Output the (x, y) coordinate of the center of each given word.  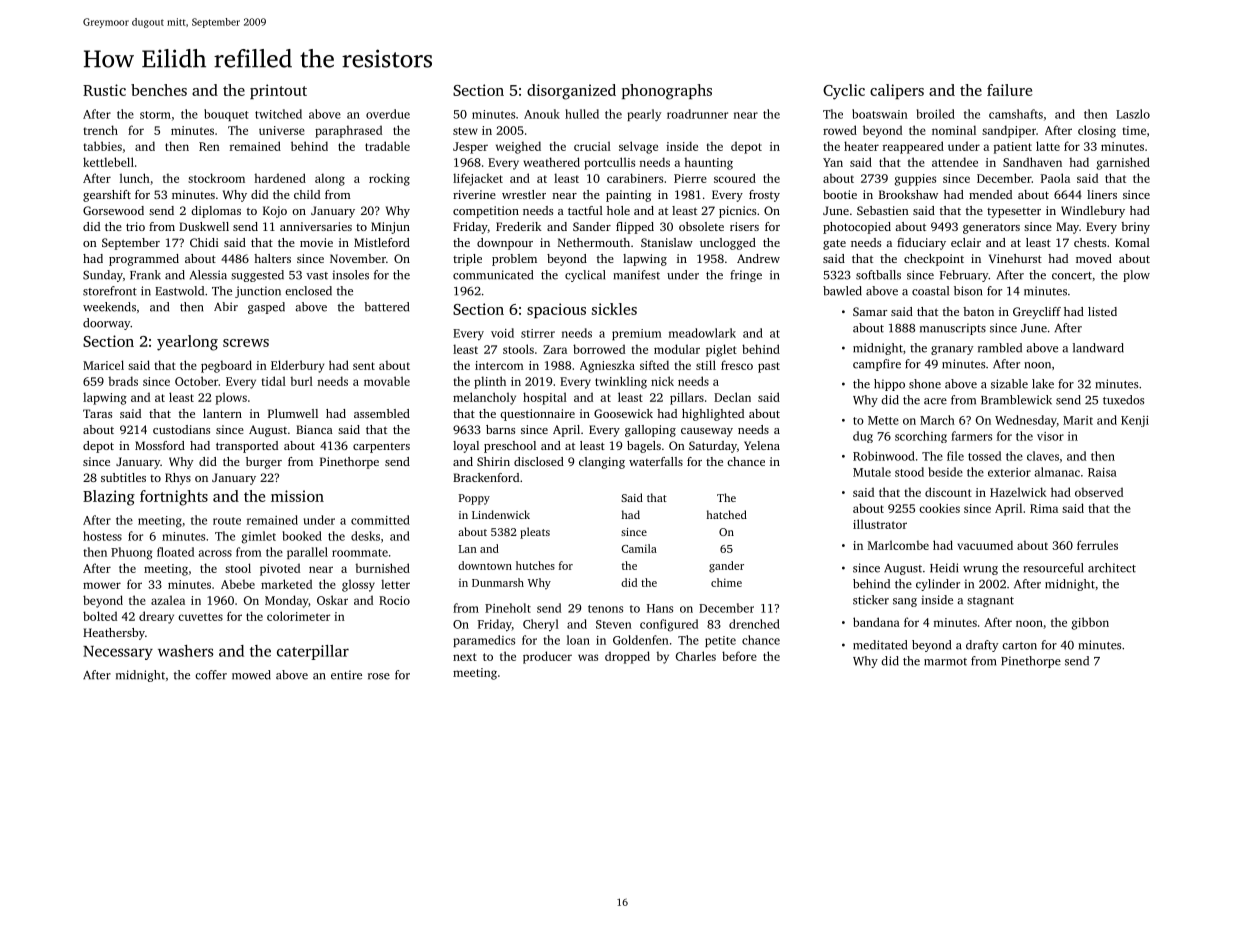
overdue (388, 114)
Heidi (944, 568)
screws (246, 343)
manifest (636, 275)
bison (968, 291)
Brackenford (486, 477)
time (1134, 130)
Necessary (118, 653)
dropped (627, 657)
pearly (644, 115)
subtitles (123, 477)
